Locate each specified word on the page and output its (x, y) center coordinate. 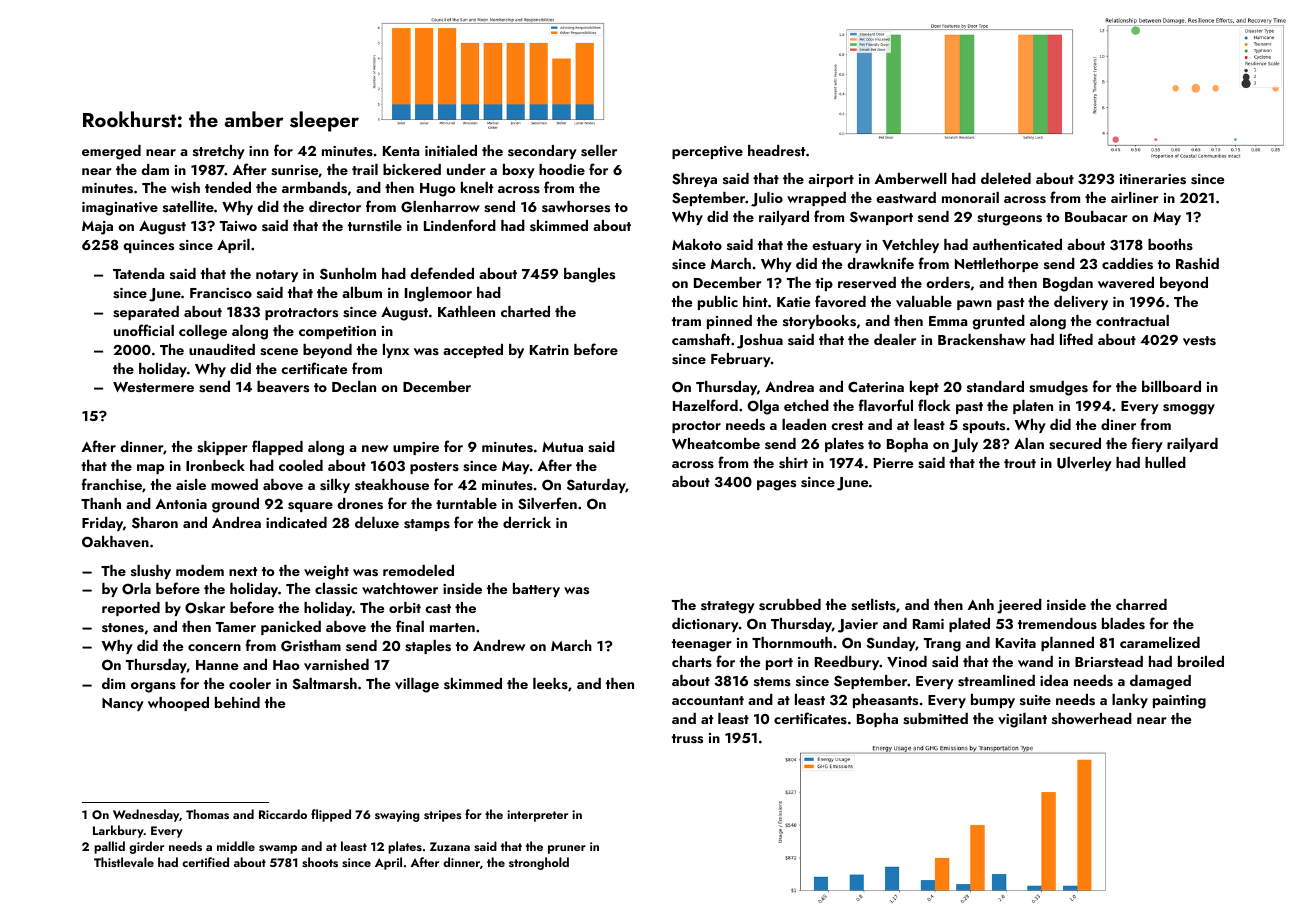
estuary (837, 247)
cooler (250, 683)
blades (1123, 623)
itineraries (1153, 179)
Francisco (221, 293)
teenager (702, 645)
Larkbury (118, 831)
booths (1170, 244)
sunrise (295, 171)
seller (599, 151)
